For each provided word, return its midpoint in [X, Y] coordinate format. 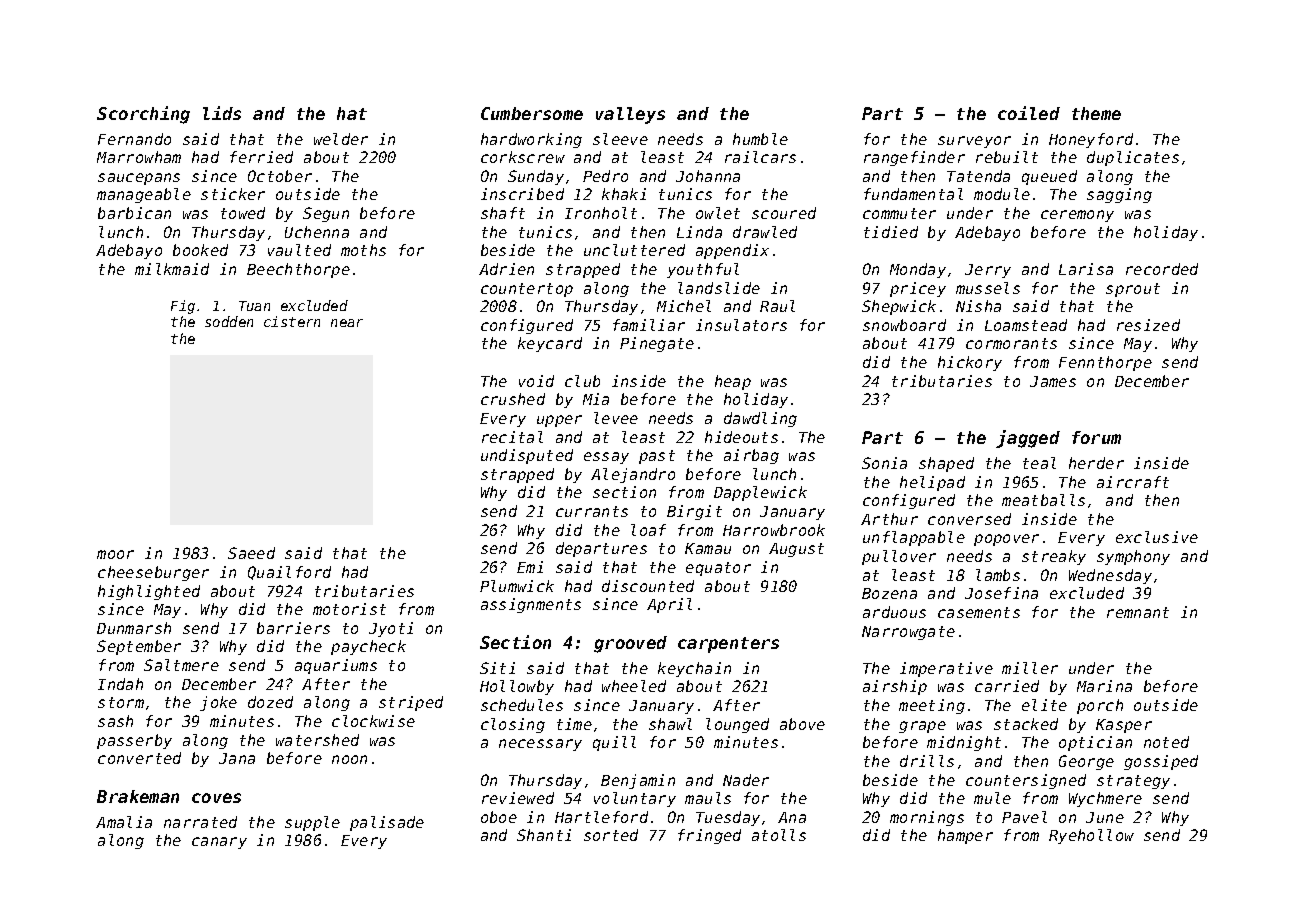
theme [1096, 113]
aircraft [1133, 482]
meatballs [1043, 500]
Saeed [251, 553]
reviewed [518, 798]
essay [606, 458]
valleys [630, 115]
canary [219, 843]
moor [115, 554]
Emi [530, 567]
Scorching [143, 115]
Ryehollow [1091, 836]
